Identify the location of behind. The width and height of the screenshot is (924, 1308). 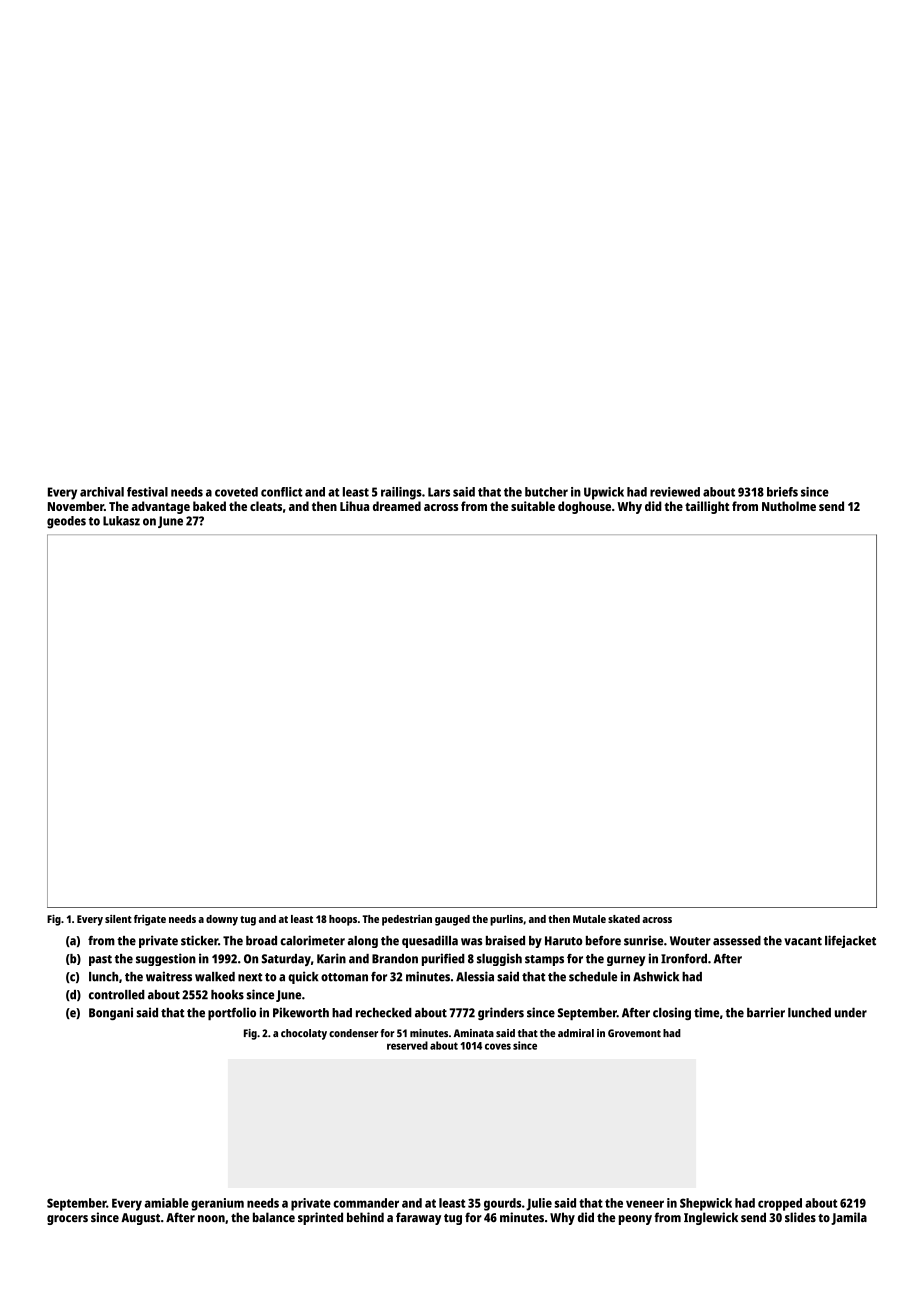
(365, 1217).
